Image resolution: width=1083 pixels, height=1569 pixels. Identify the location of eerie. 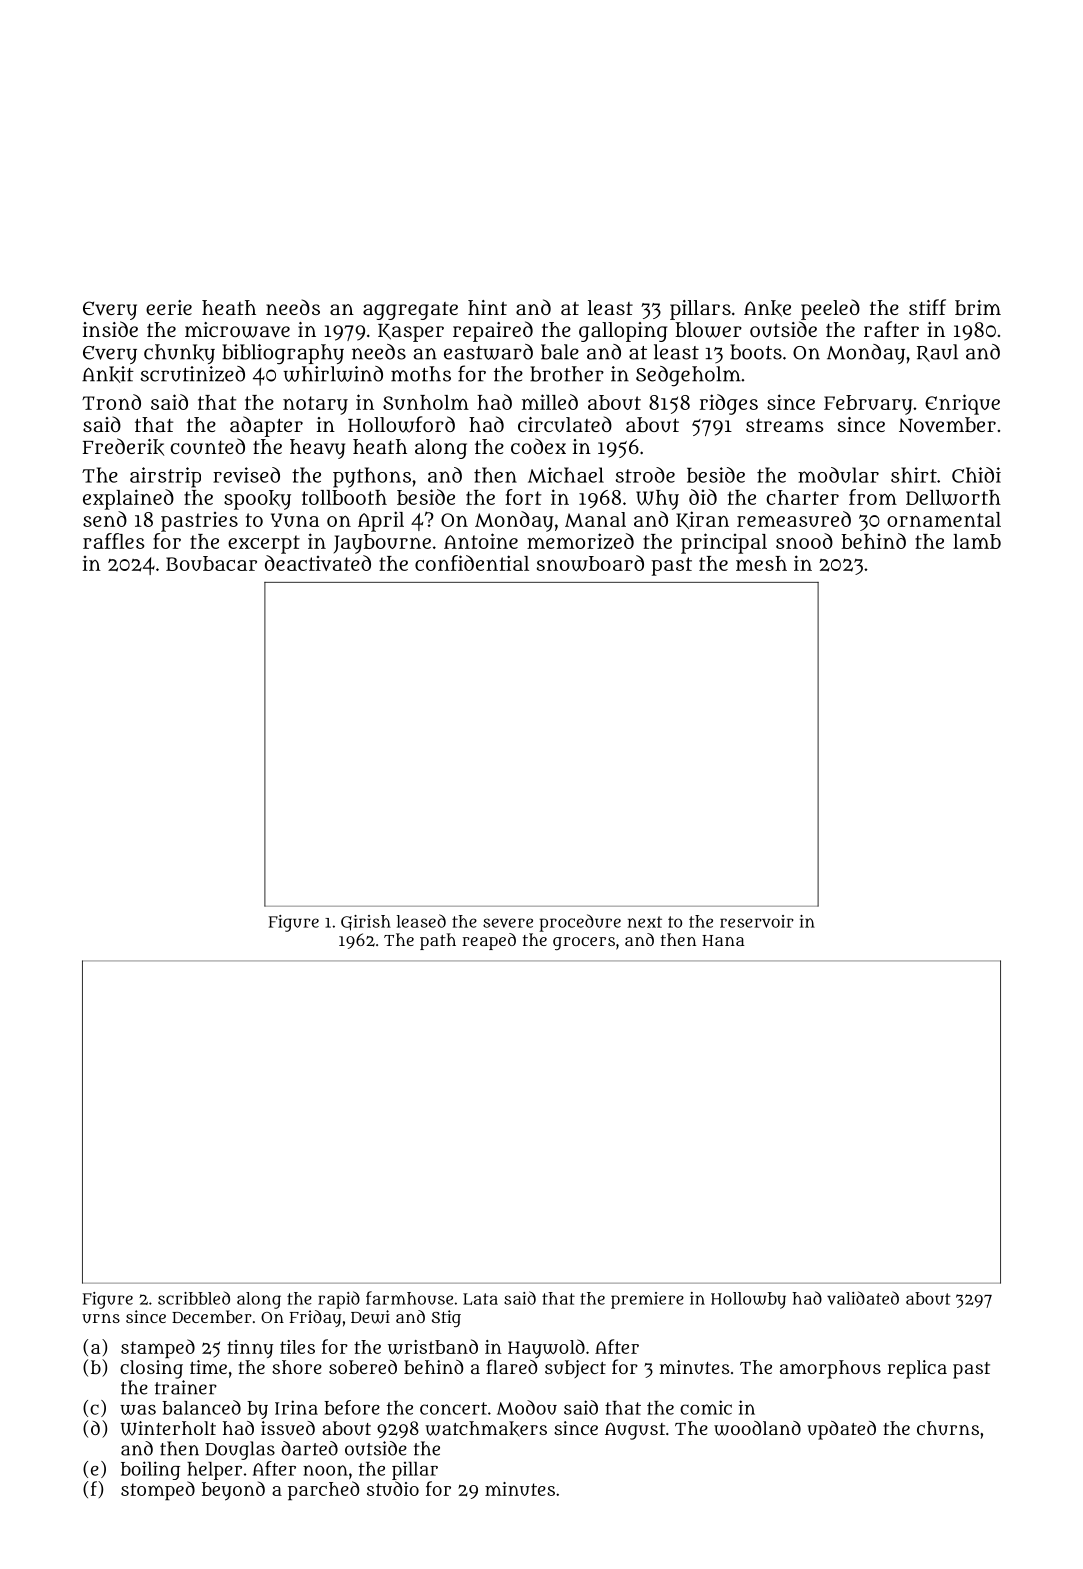
(169, 307).
